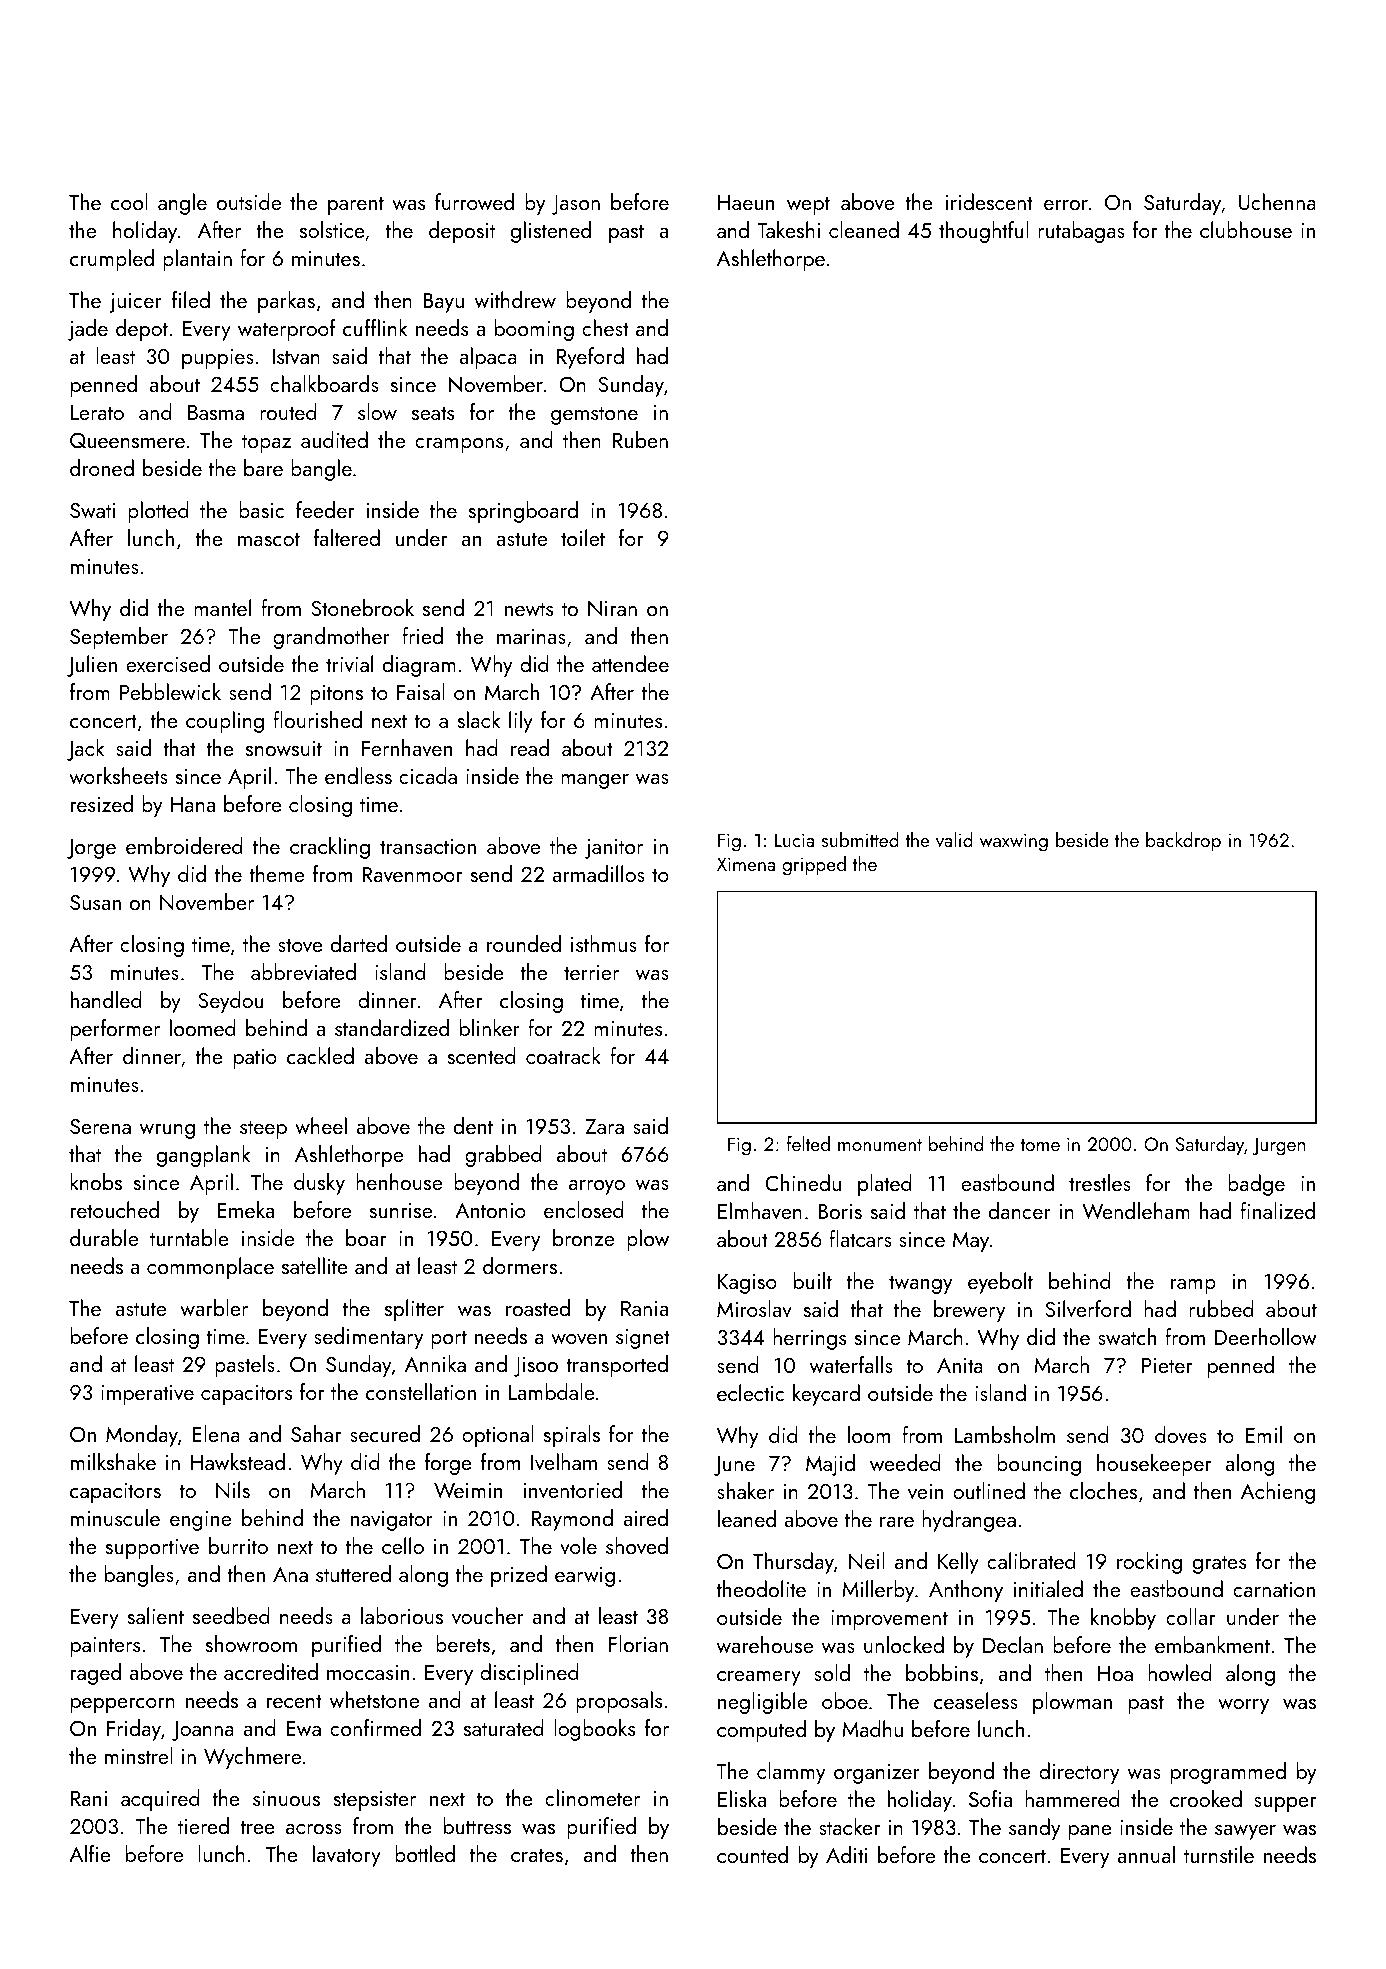 The height and width of the screenshot is (1969, 1386). Describe the element at coordinates (604, 943) in the screenshot. I see `isthmus` at that location.
